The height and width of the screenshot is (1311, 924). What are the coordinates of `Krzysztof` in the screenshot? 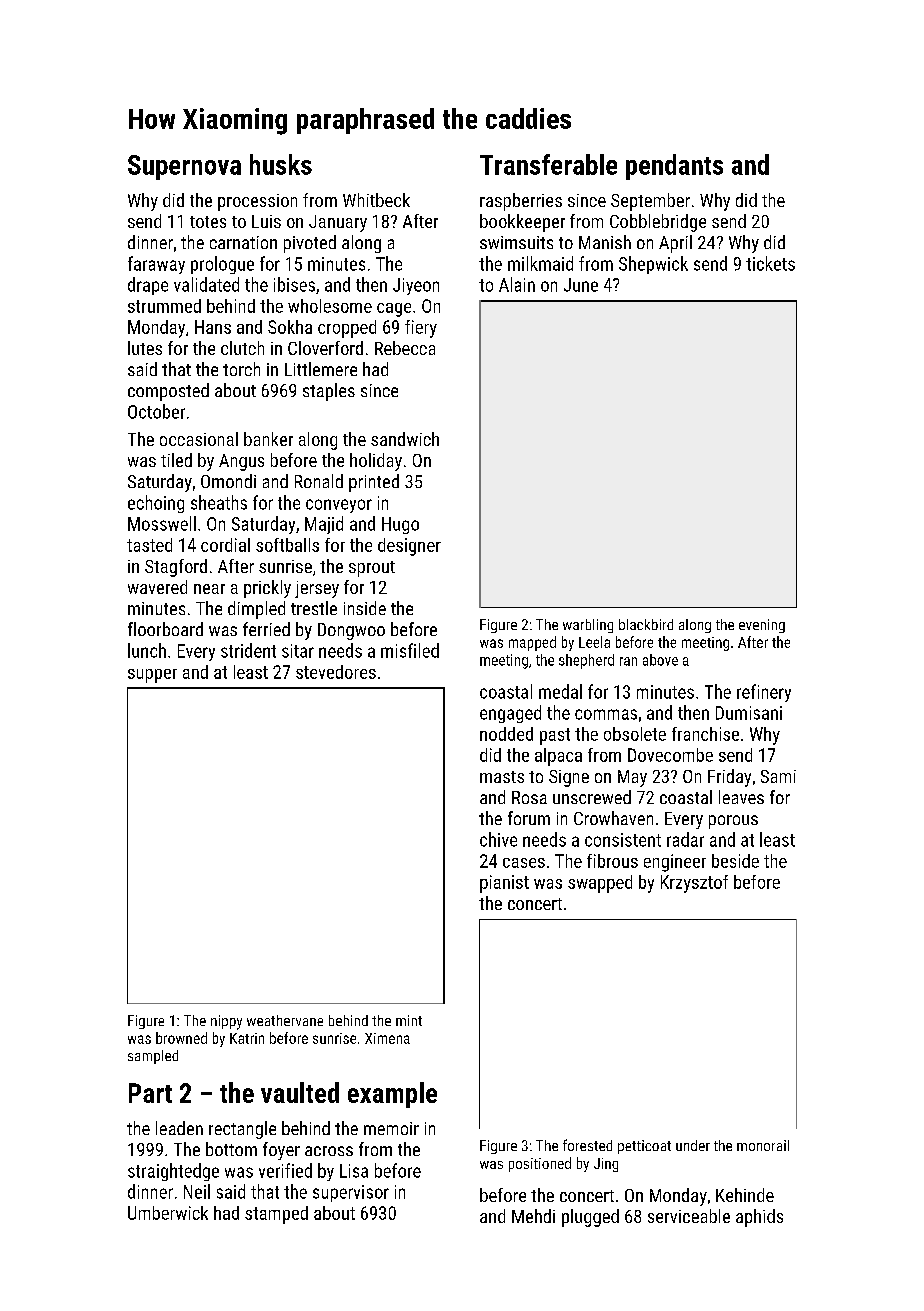 It's located at (694, 884).
